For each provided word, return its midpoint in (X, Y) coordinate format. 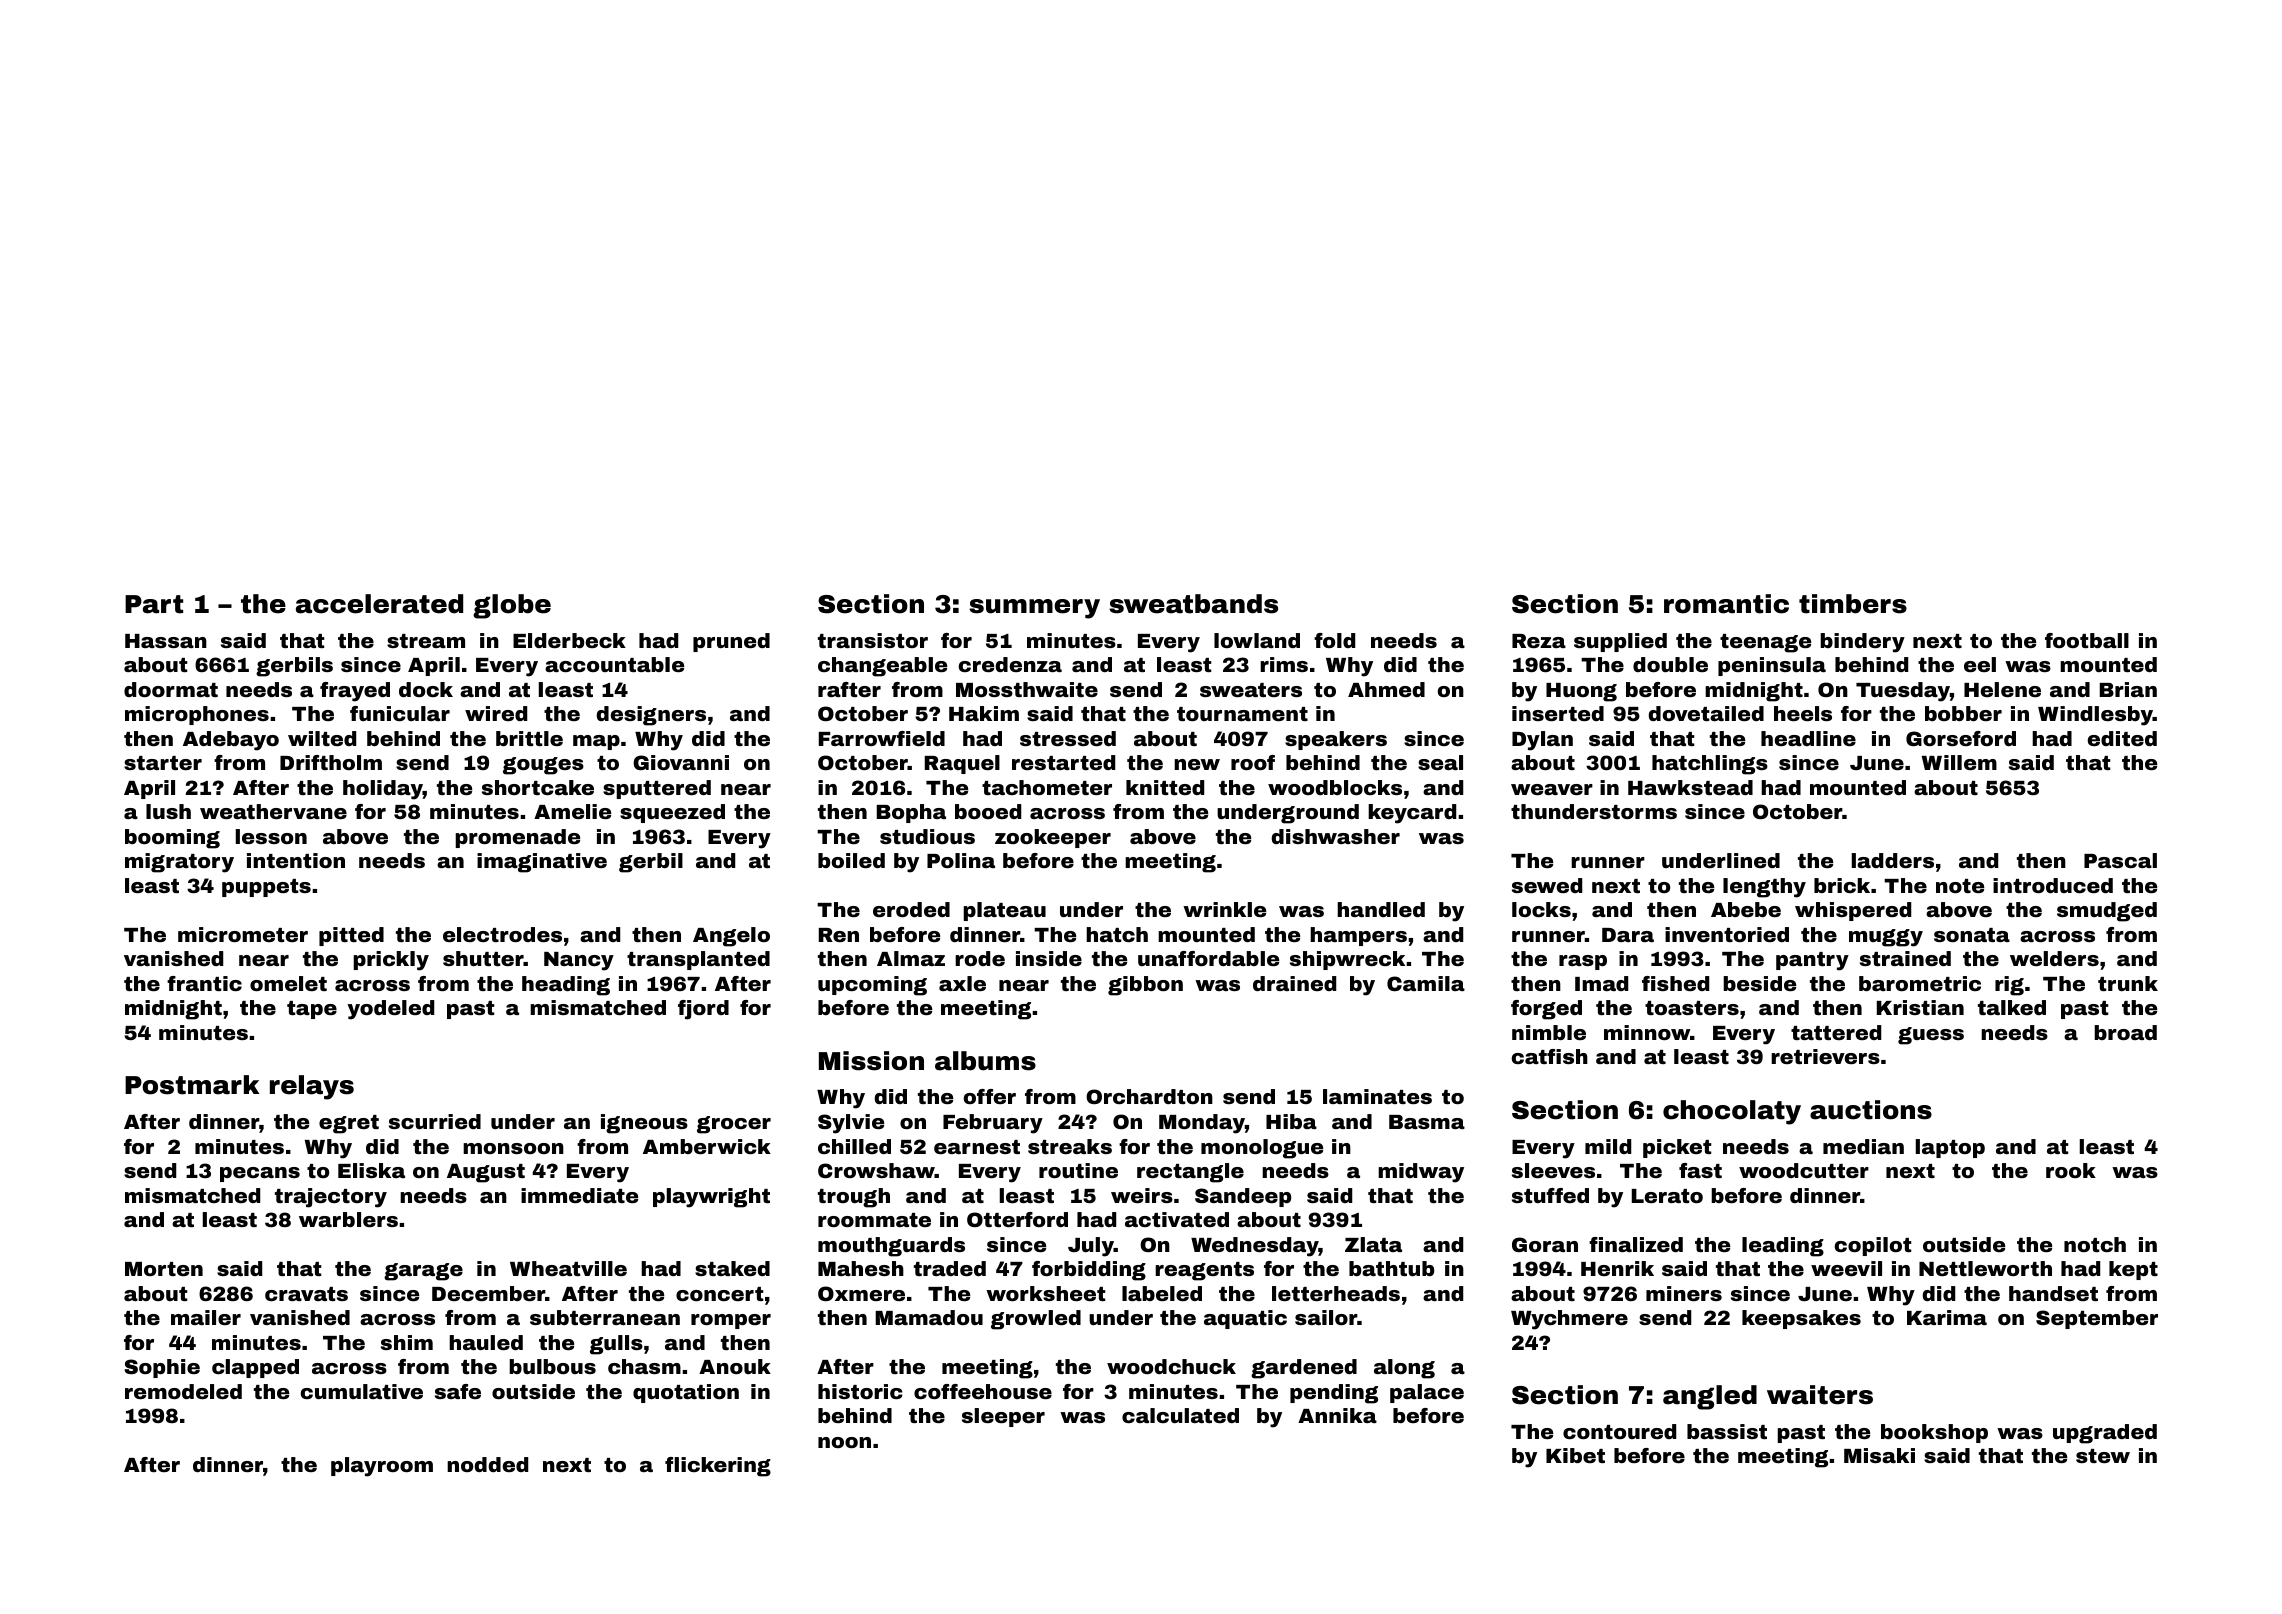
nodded (487, 1464)
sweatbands (1193, 604)
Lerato (1667, 1196)
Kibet (1575, 1455)
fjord (703, 1010)
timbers (1853, 604)
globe (512, 606)
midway (1421, 1173)
